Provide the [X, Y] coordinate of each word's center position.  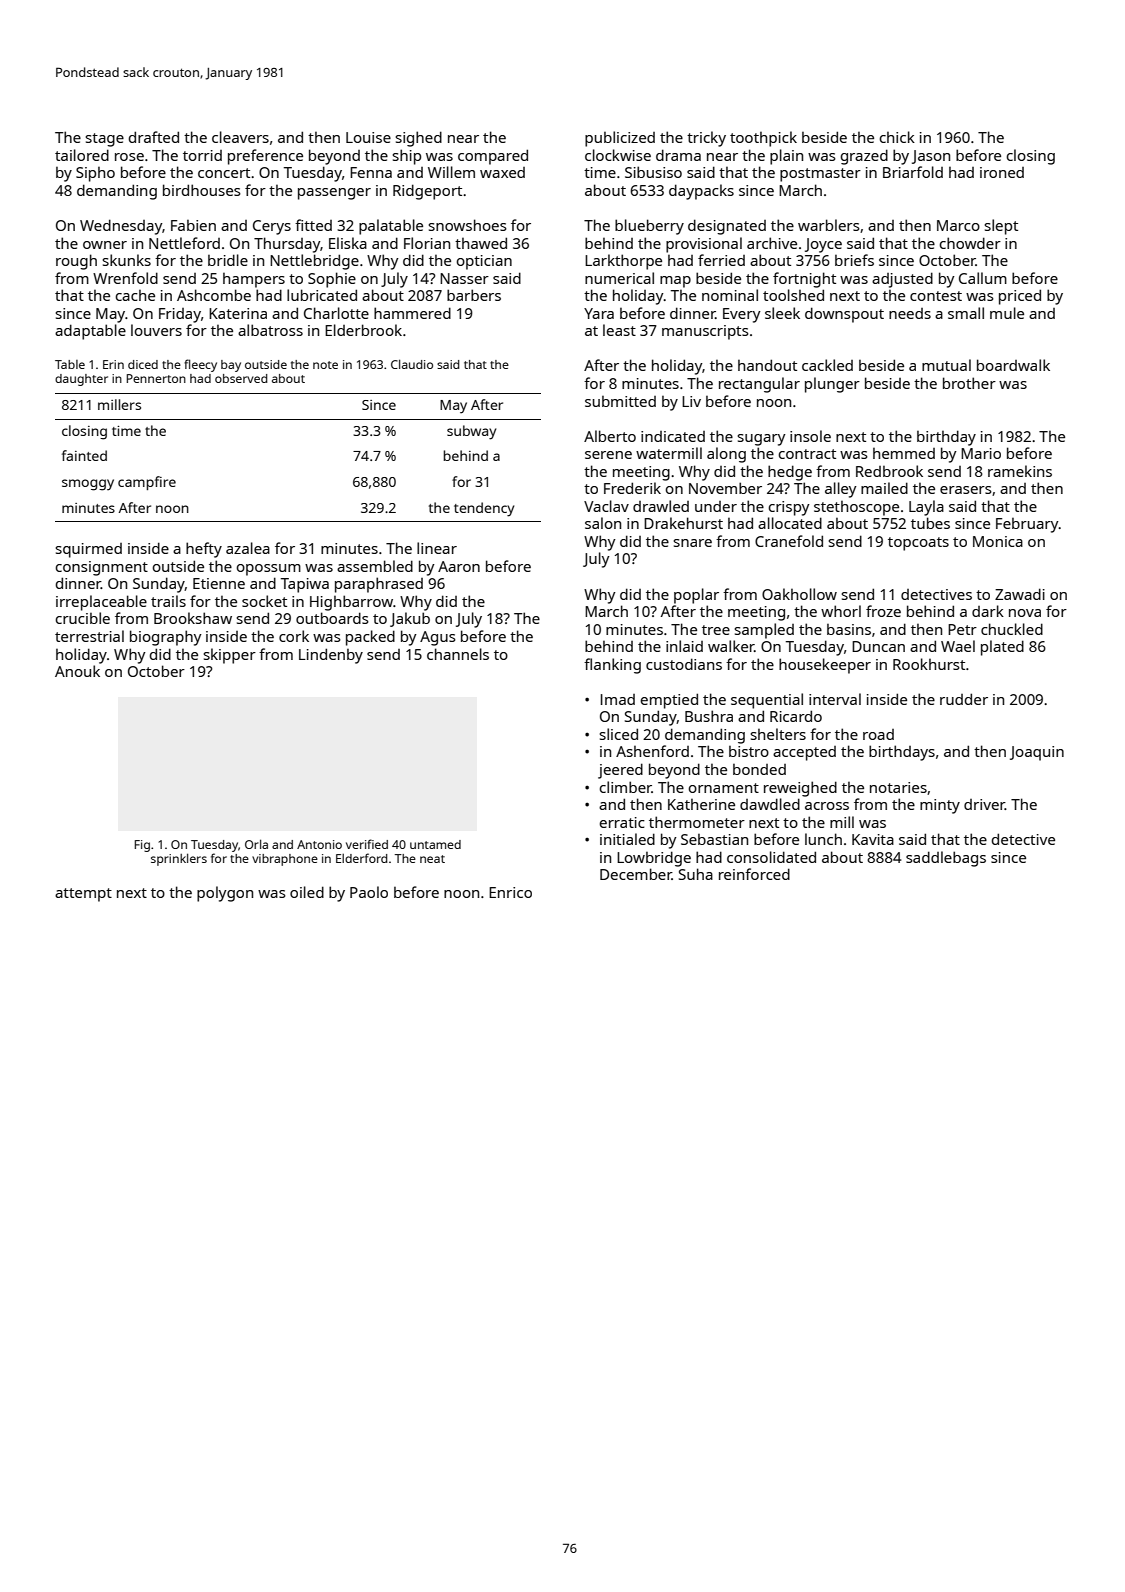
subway [471, 432]
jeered [620, 771]
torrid [202, 155]
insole [810, 436]
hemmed [904, 453]
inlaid [684, 646]
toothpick [763, 139]
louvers [156, 330]
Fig [142, 846]
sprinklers [179, 859]
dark [988, 611]
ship [407, 157]
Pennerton [156, 378]
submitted [620, 401]
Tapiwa [305, 585]
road [878, 734]
